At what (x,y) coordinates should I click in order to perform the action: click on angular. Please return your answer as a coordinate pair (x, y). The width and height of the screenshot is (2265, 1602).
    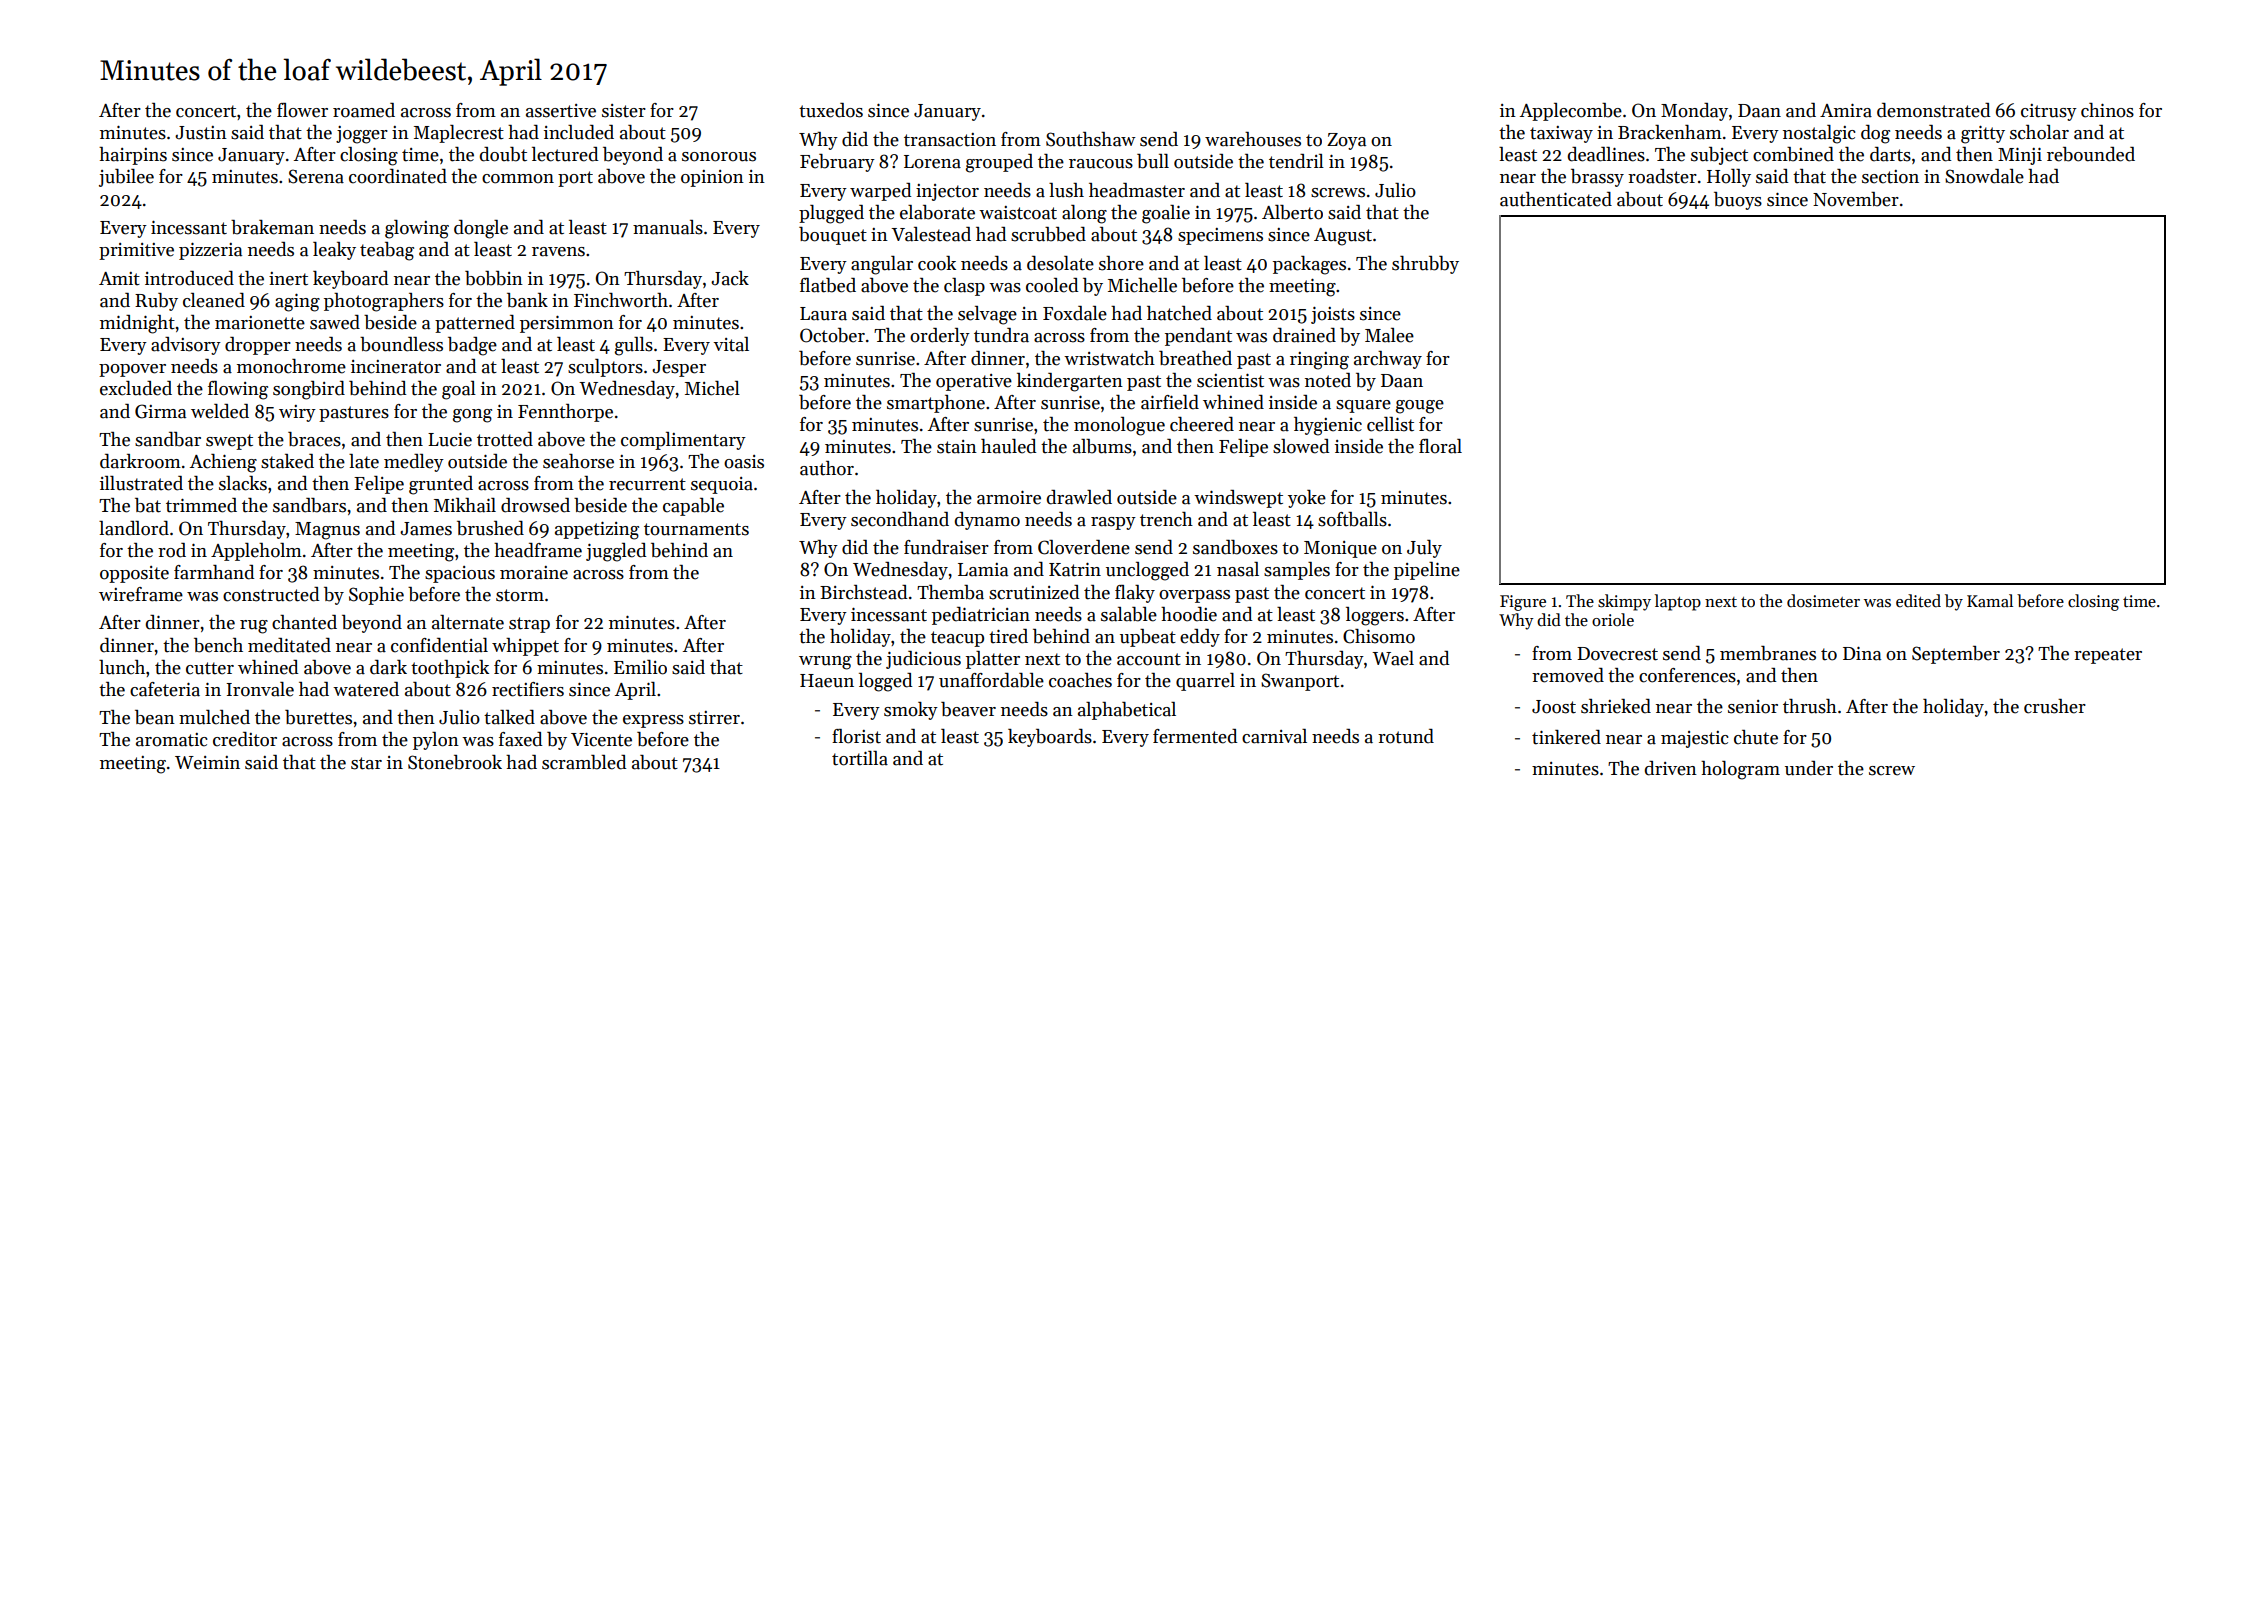
    Looking at the image, I should click on (882, 265).
